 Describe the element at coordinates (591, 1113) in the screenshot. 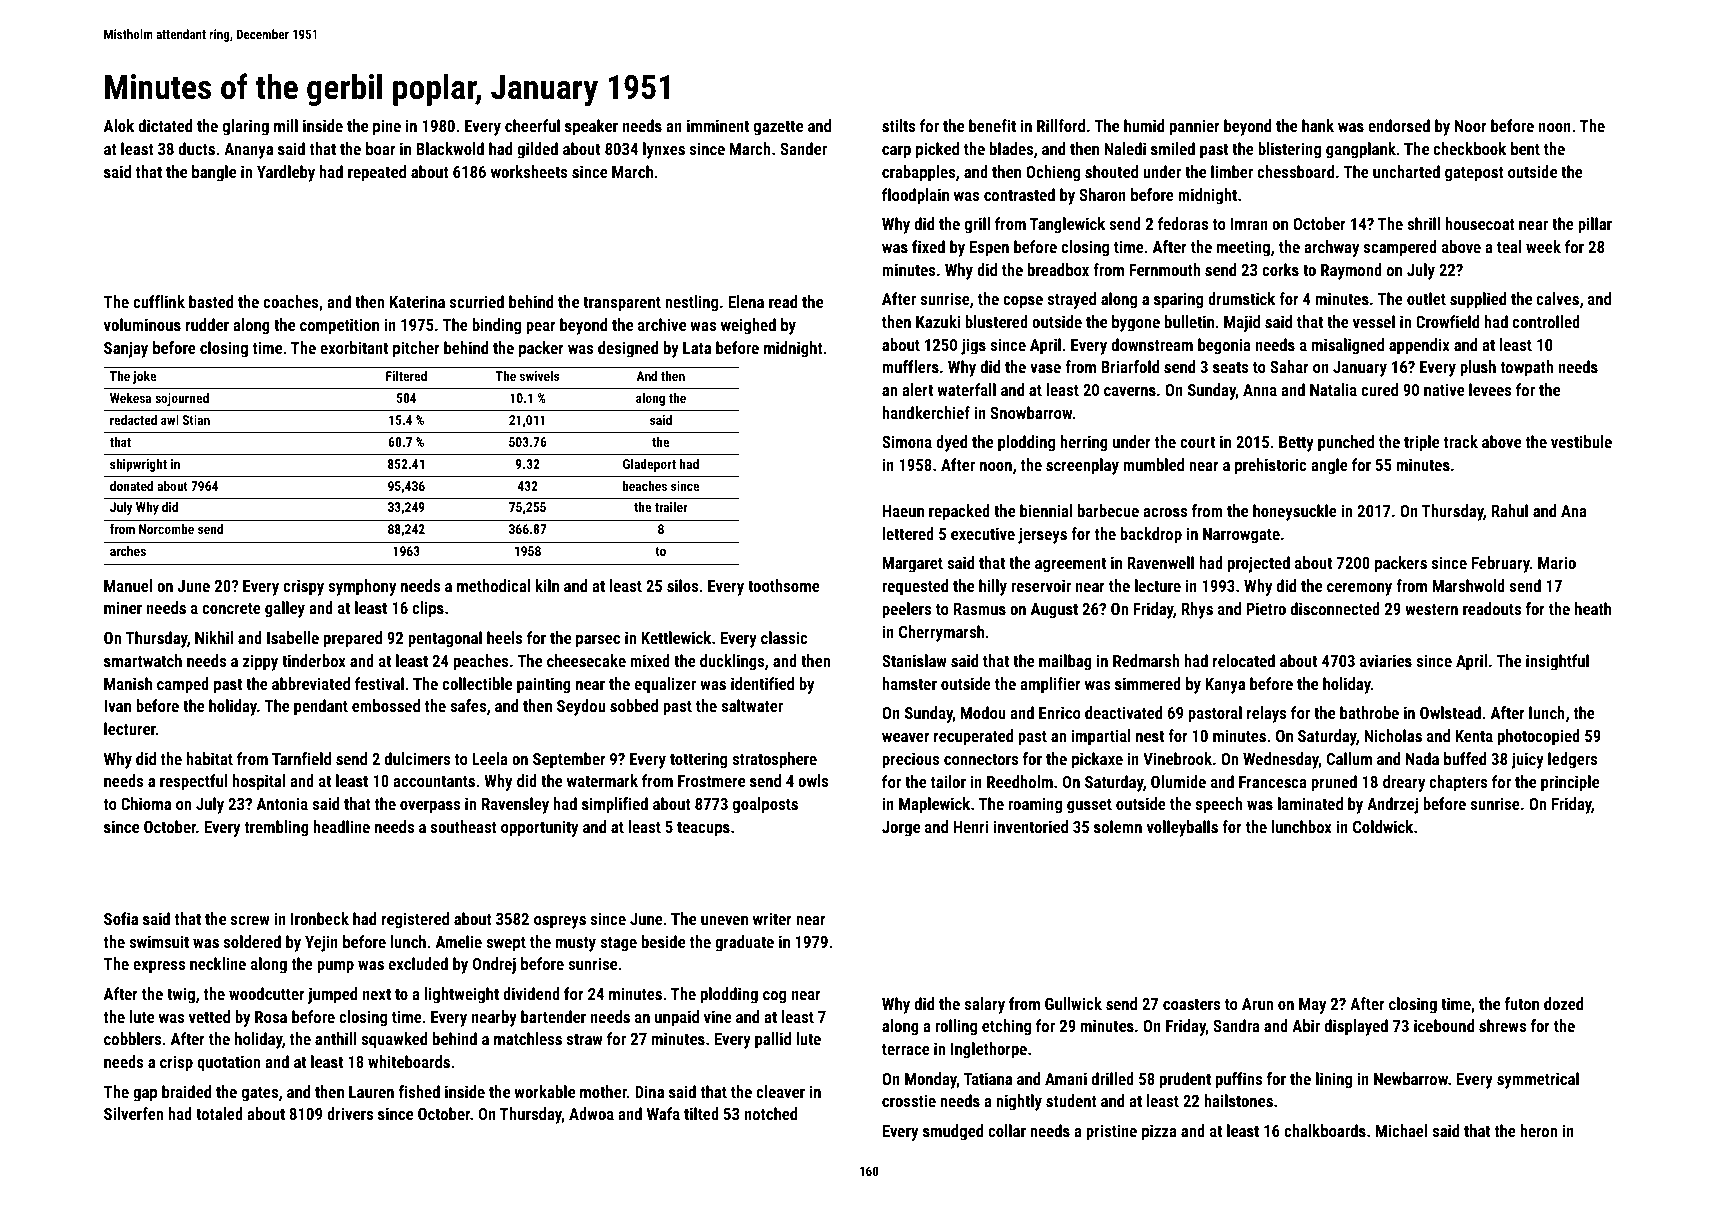

I see `Adwoa` at that location.
